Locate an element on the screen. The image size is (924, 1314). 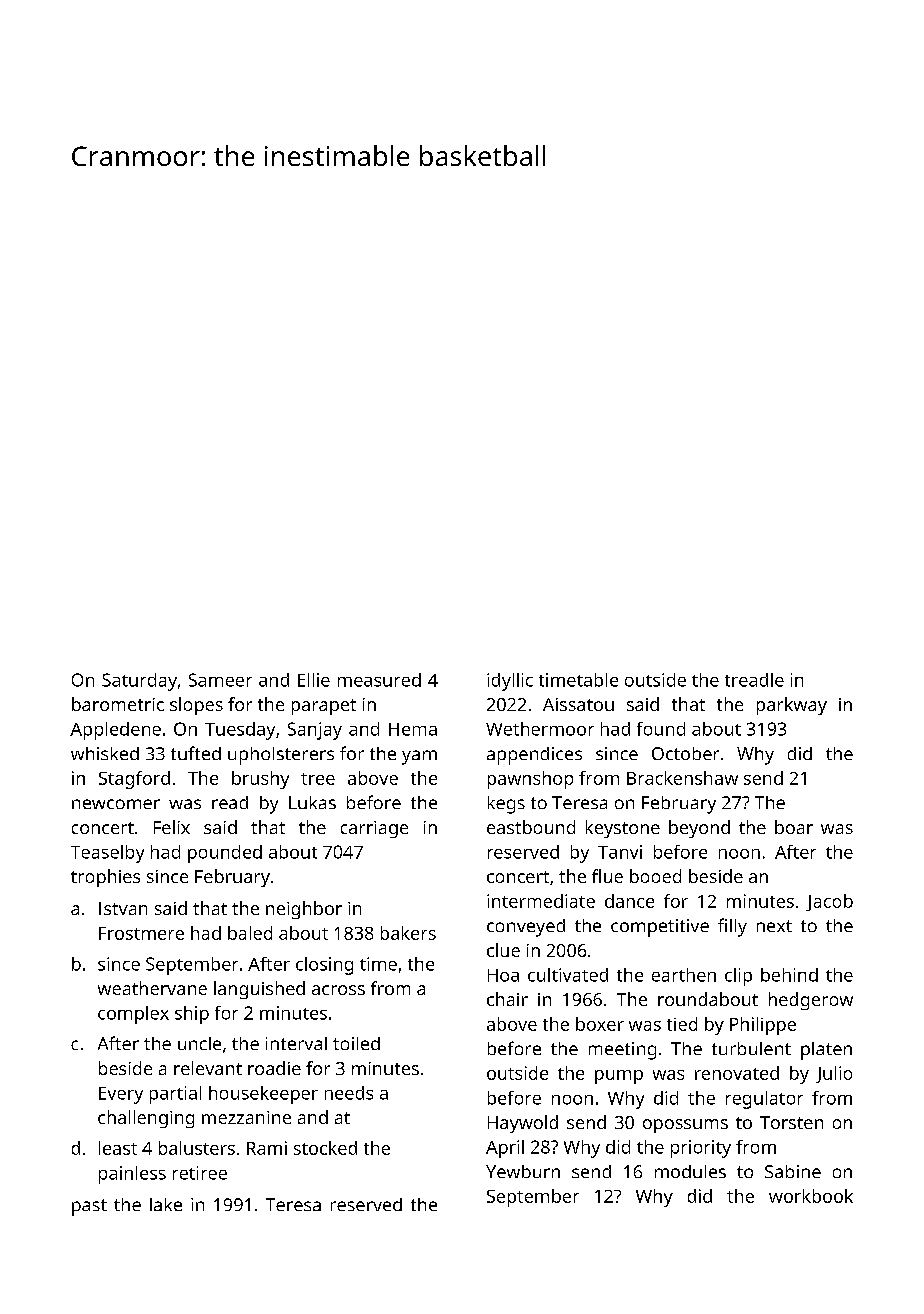
Julio is located at coordinates (834, 1074).
